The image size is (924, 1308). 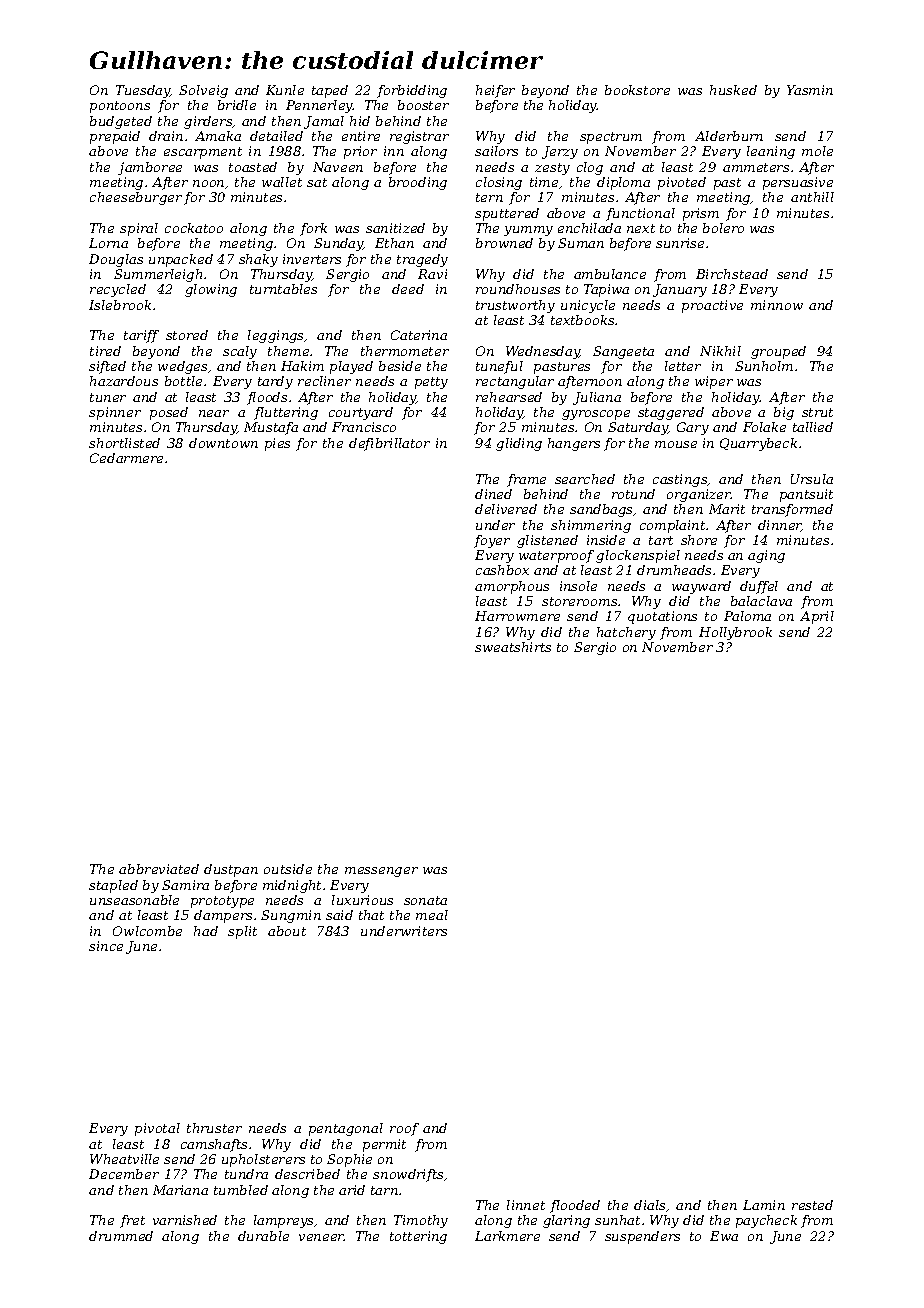 I want to click on meal, so click(x=432, y=915).
